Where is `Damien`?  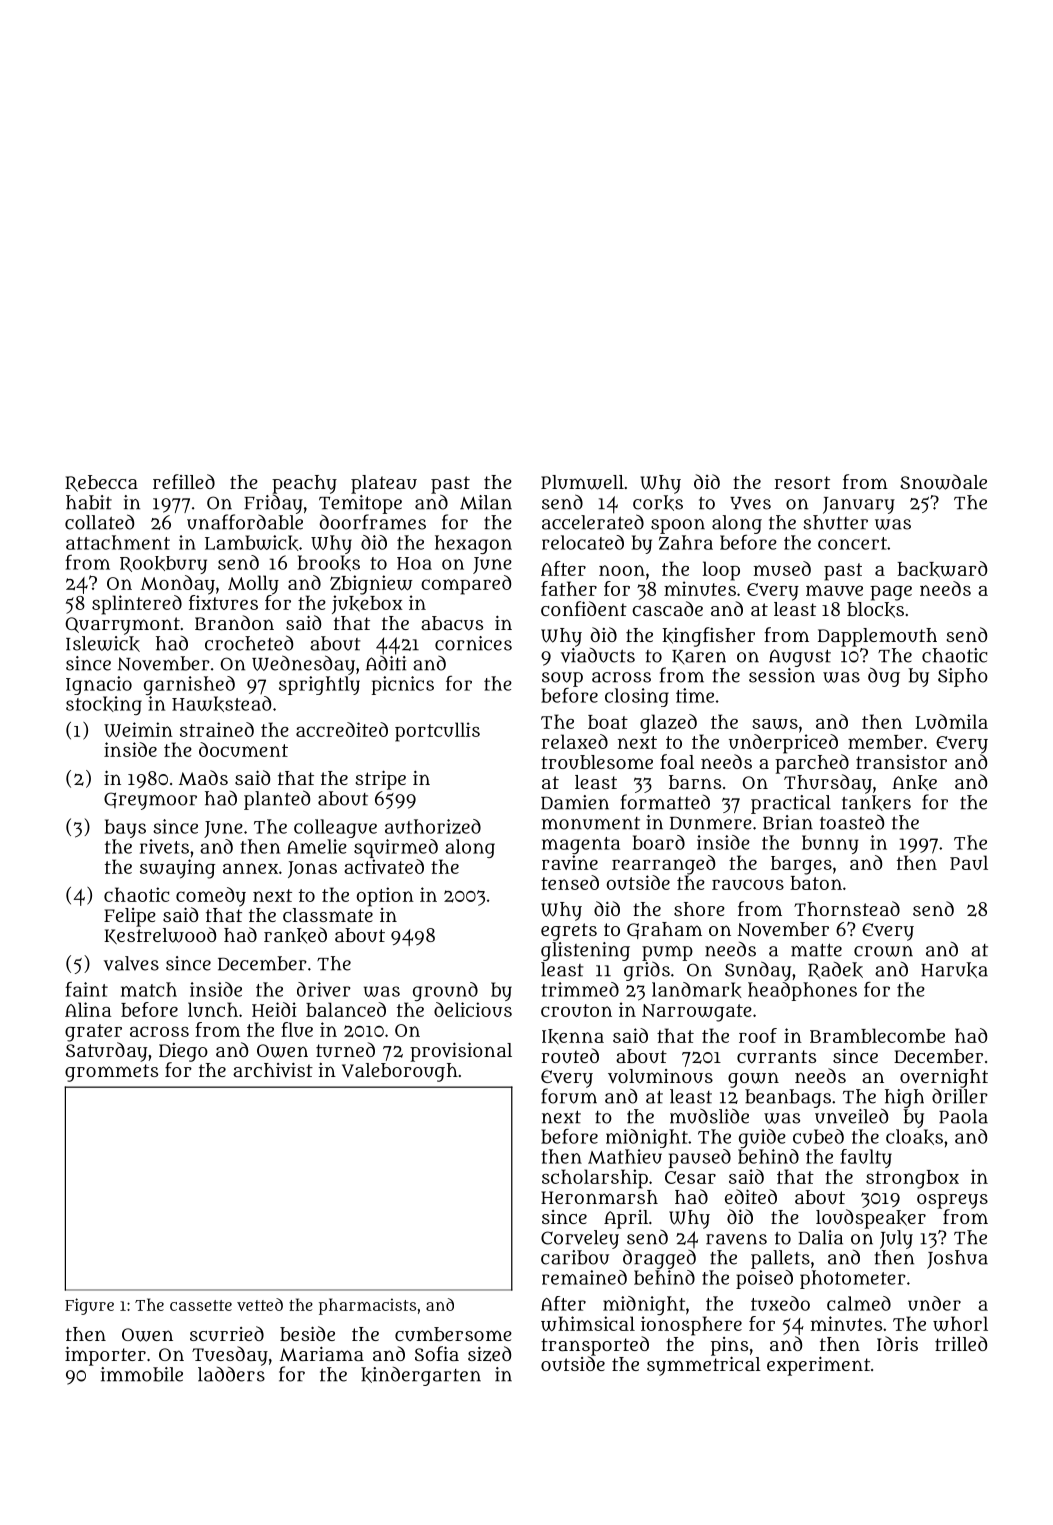
Damien is located at coordinates (575, 802).
